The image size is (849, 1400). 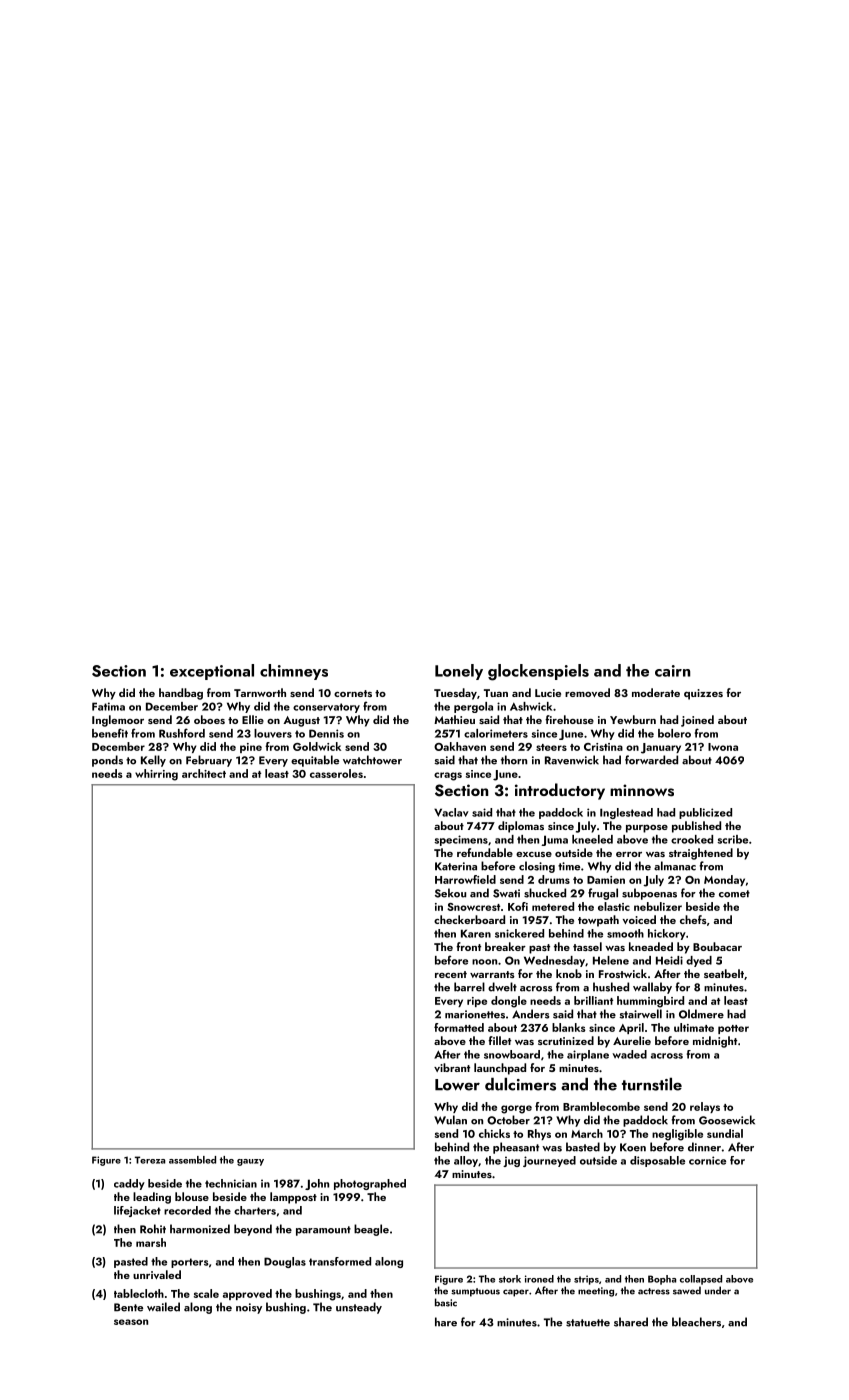 I want to click on midnight, so click(x=715, y=1042).
